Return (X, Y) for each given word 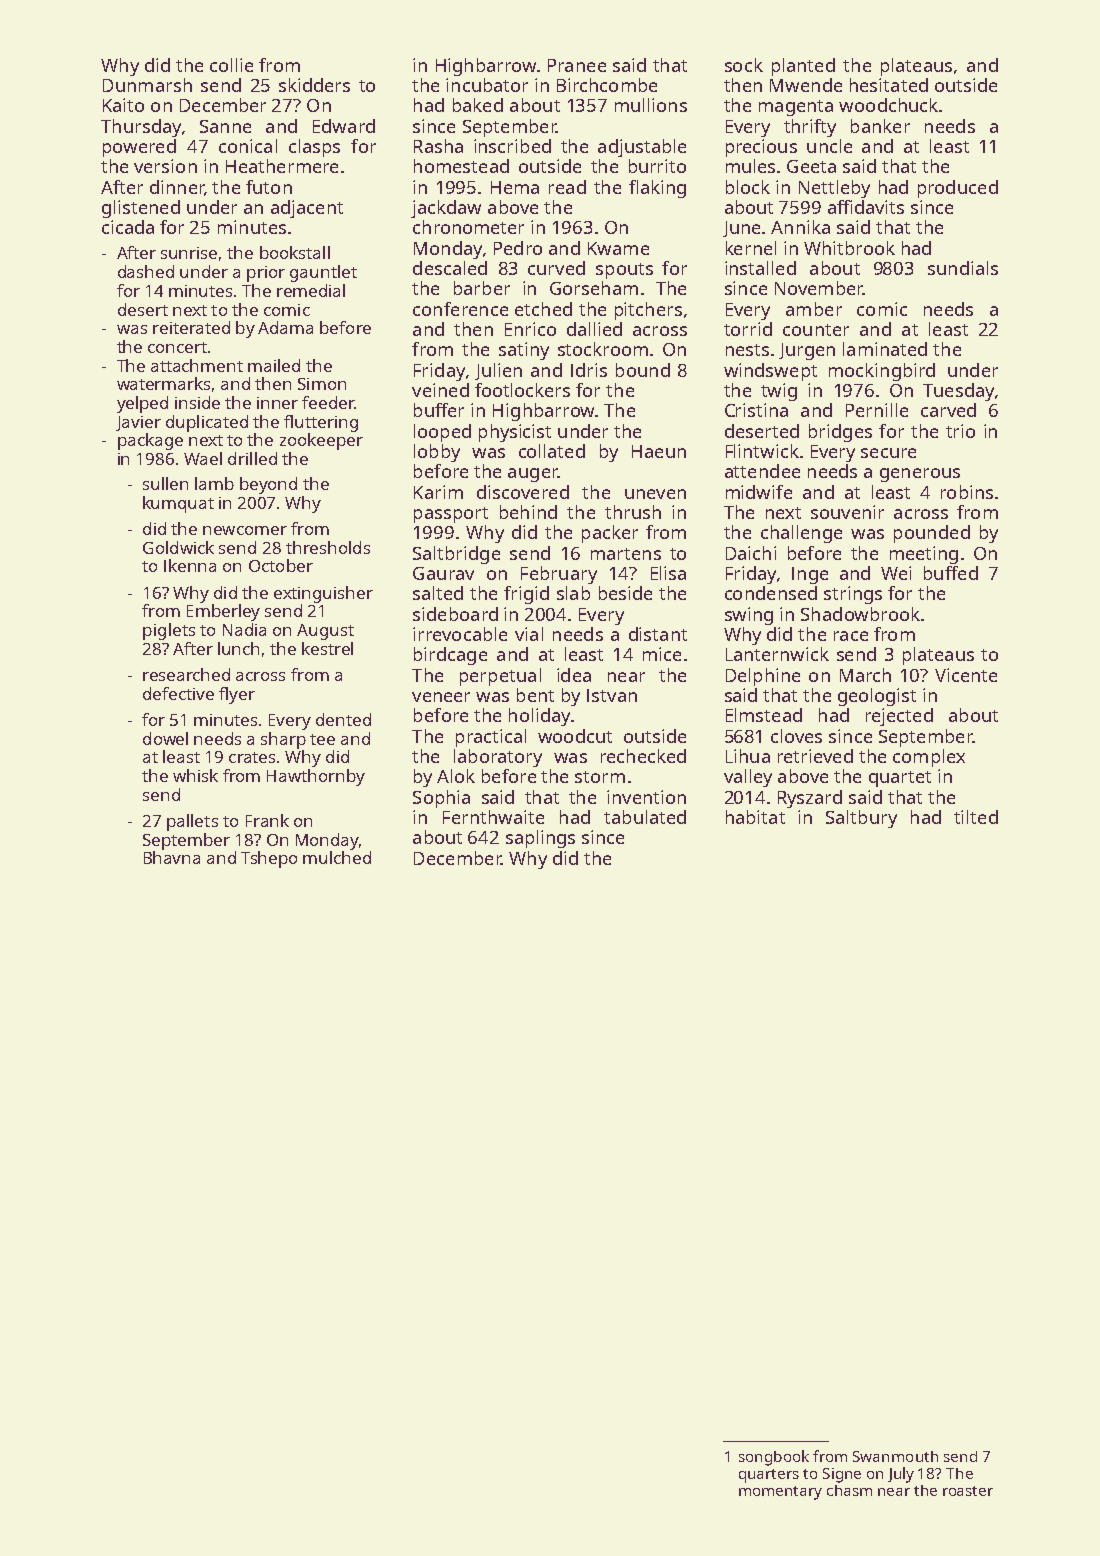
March (865, 675)
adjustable (642, 148)
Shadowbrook (860, 614)
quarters (769, 1476)
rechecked (643, 756)
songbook (774, 1458)
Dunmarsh (147, 85)
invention (646, 797)
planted (803, 67)
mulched (337, 857)
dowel (165, 738)
